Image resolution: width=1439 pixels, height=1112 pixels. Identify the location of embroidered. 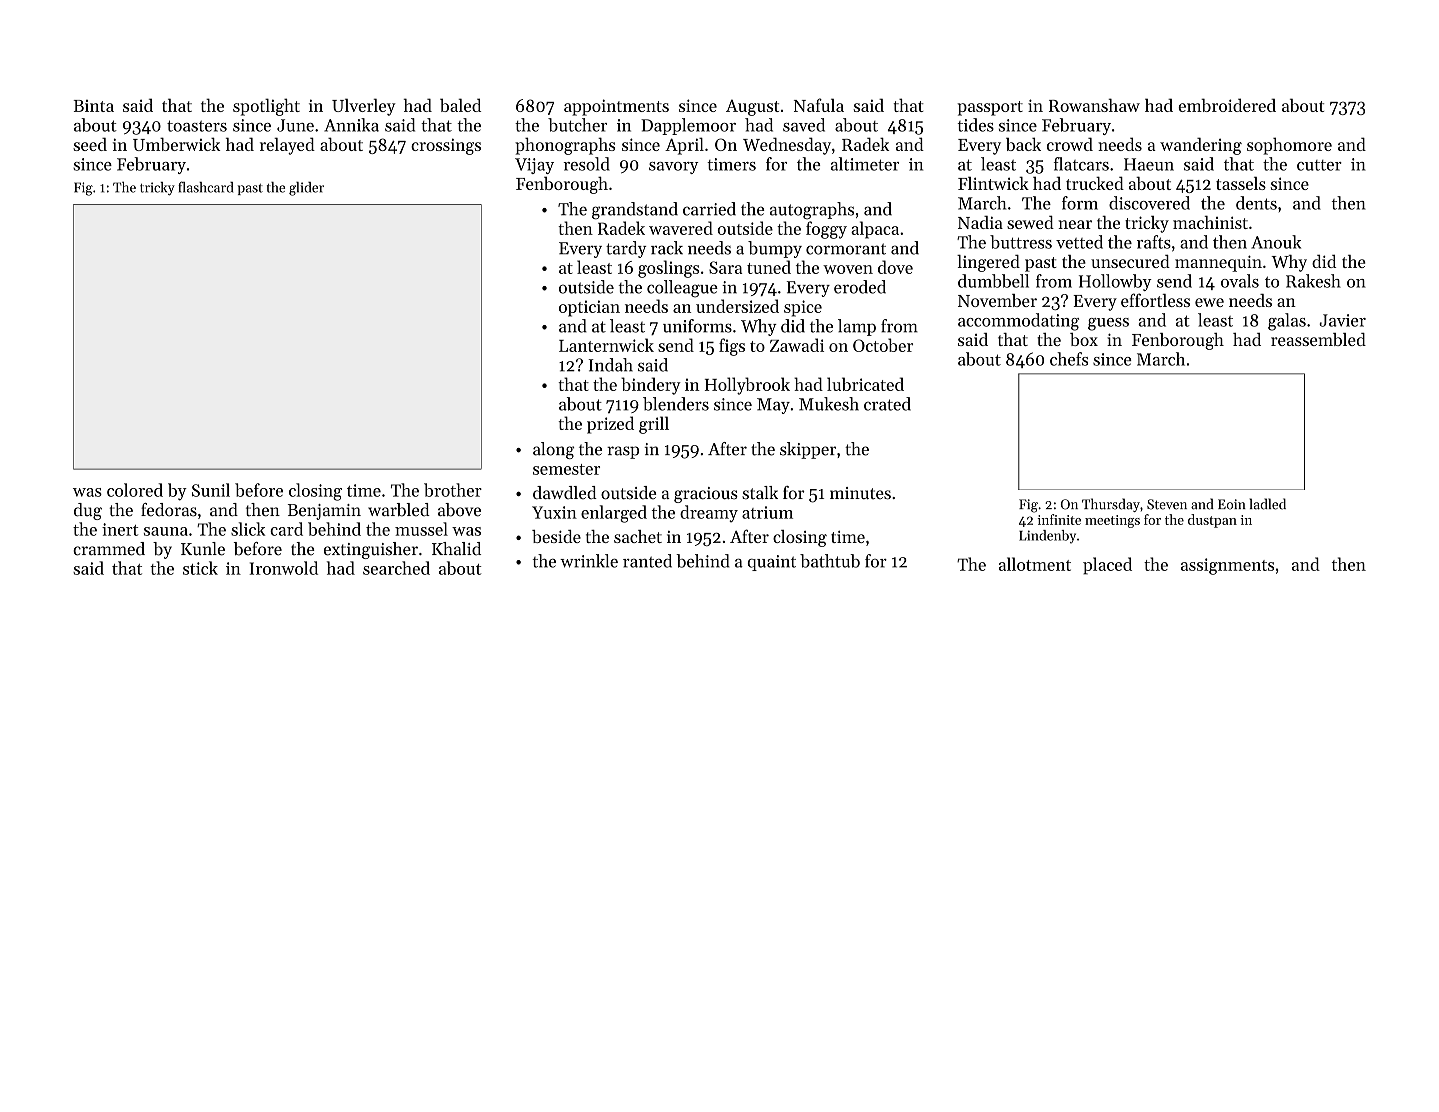
(1227, 105).
